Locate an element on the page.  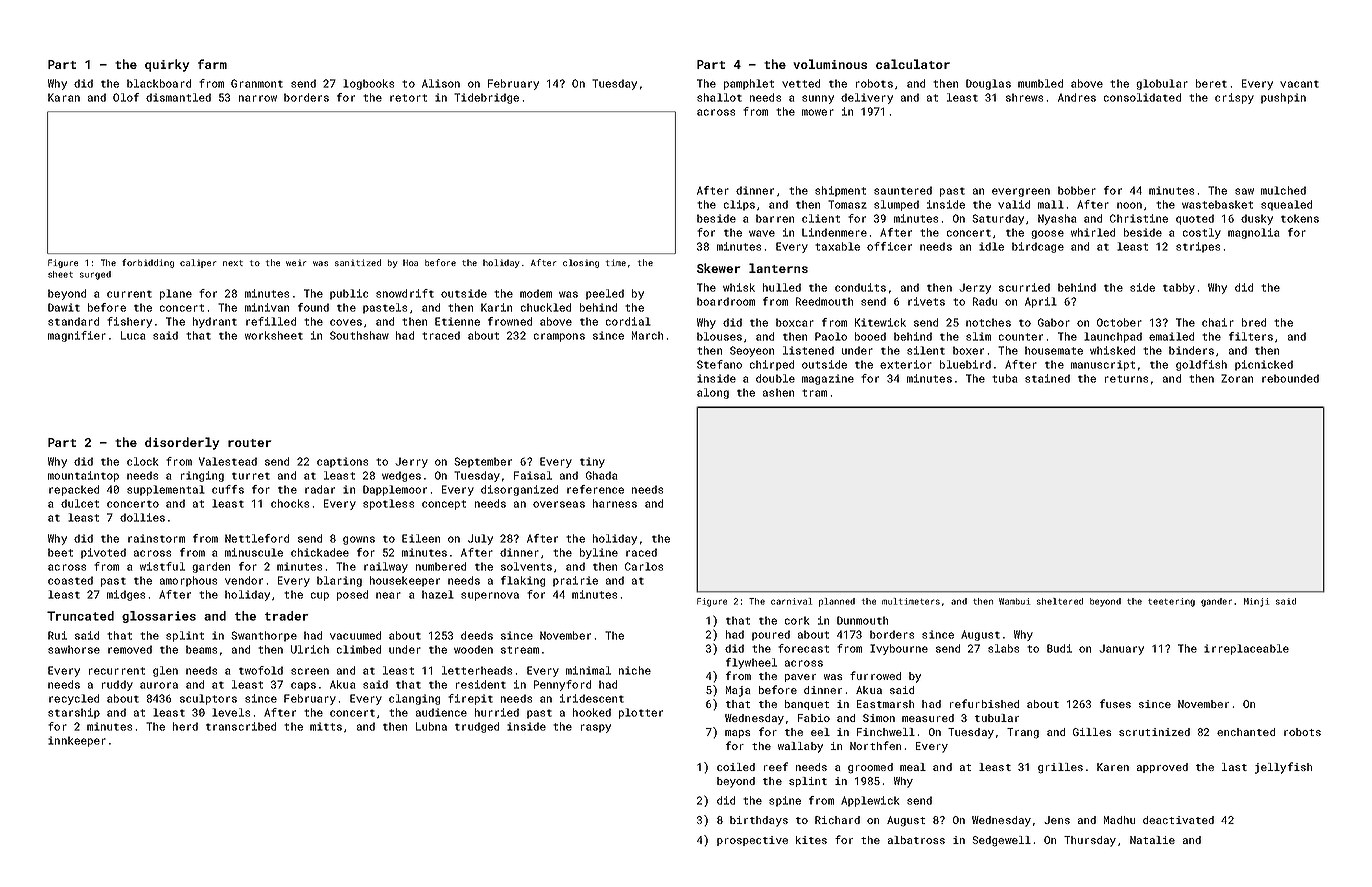
gander is located at coordinates (1216, 602).
